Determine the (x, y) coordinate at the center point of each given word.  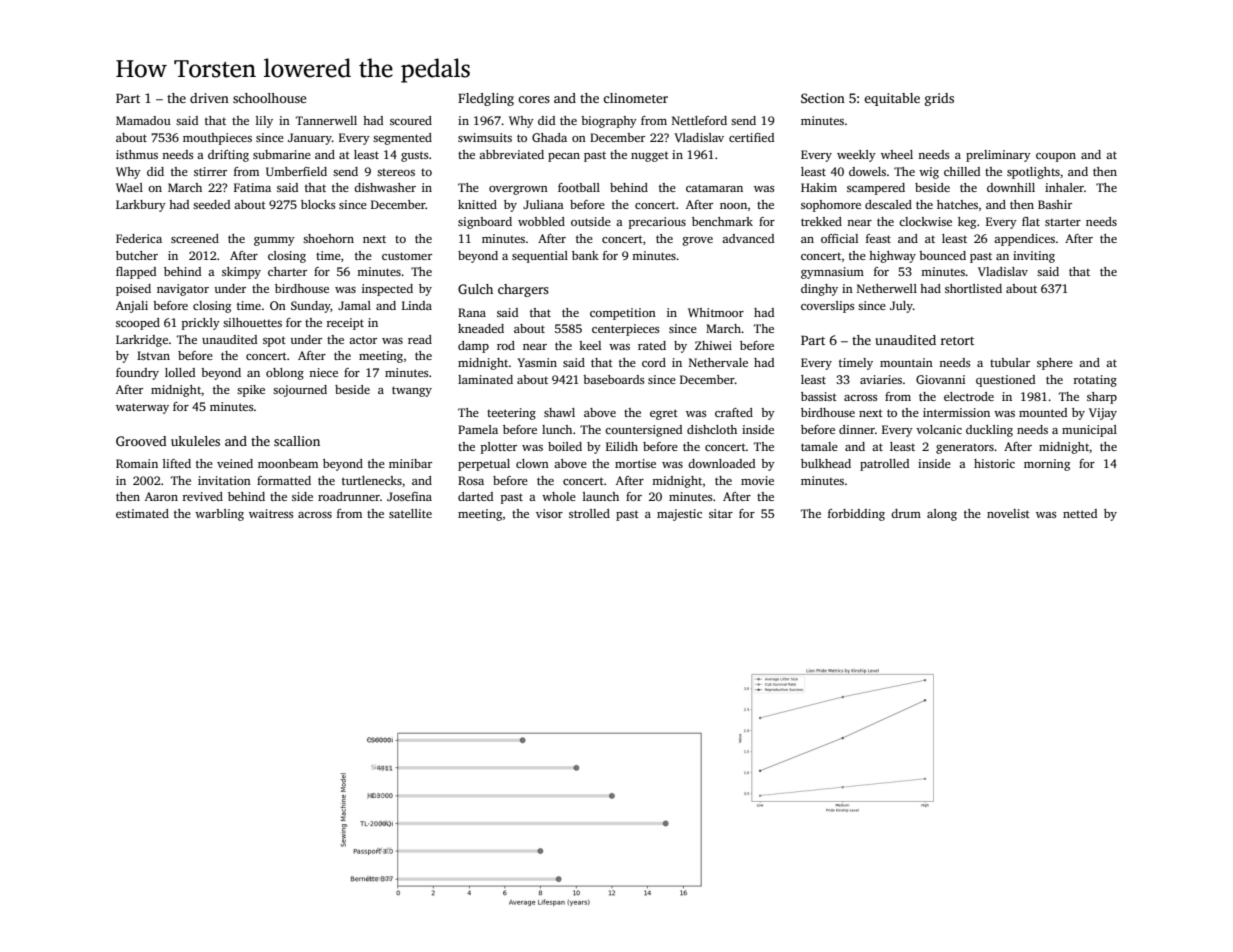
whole (559, 496)
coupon (1056, 157)
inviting (1034, 257)
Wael (129, 187)
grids (939, 99)
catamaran (714, 188)
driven (209, 98)
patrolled (884, 465)
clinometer (635, 98)
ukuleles (195, 441)
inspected (387, 290)
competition (623, 314)
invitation (224, 480)
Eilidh (622, 446)
